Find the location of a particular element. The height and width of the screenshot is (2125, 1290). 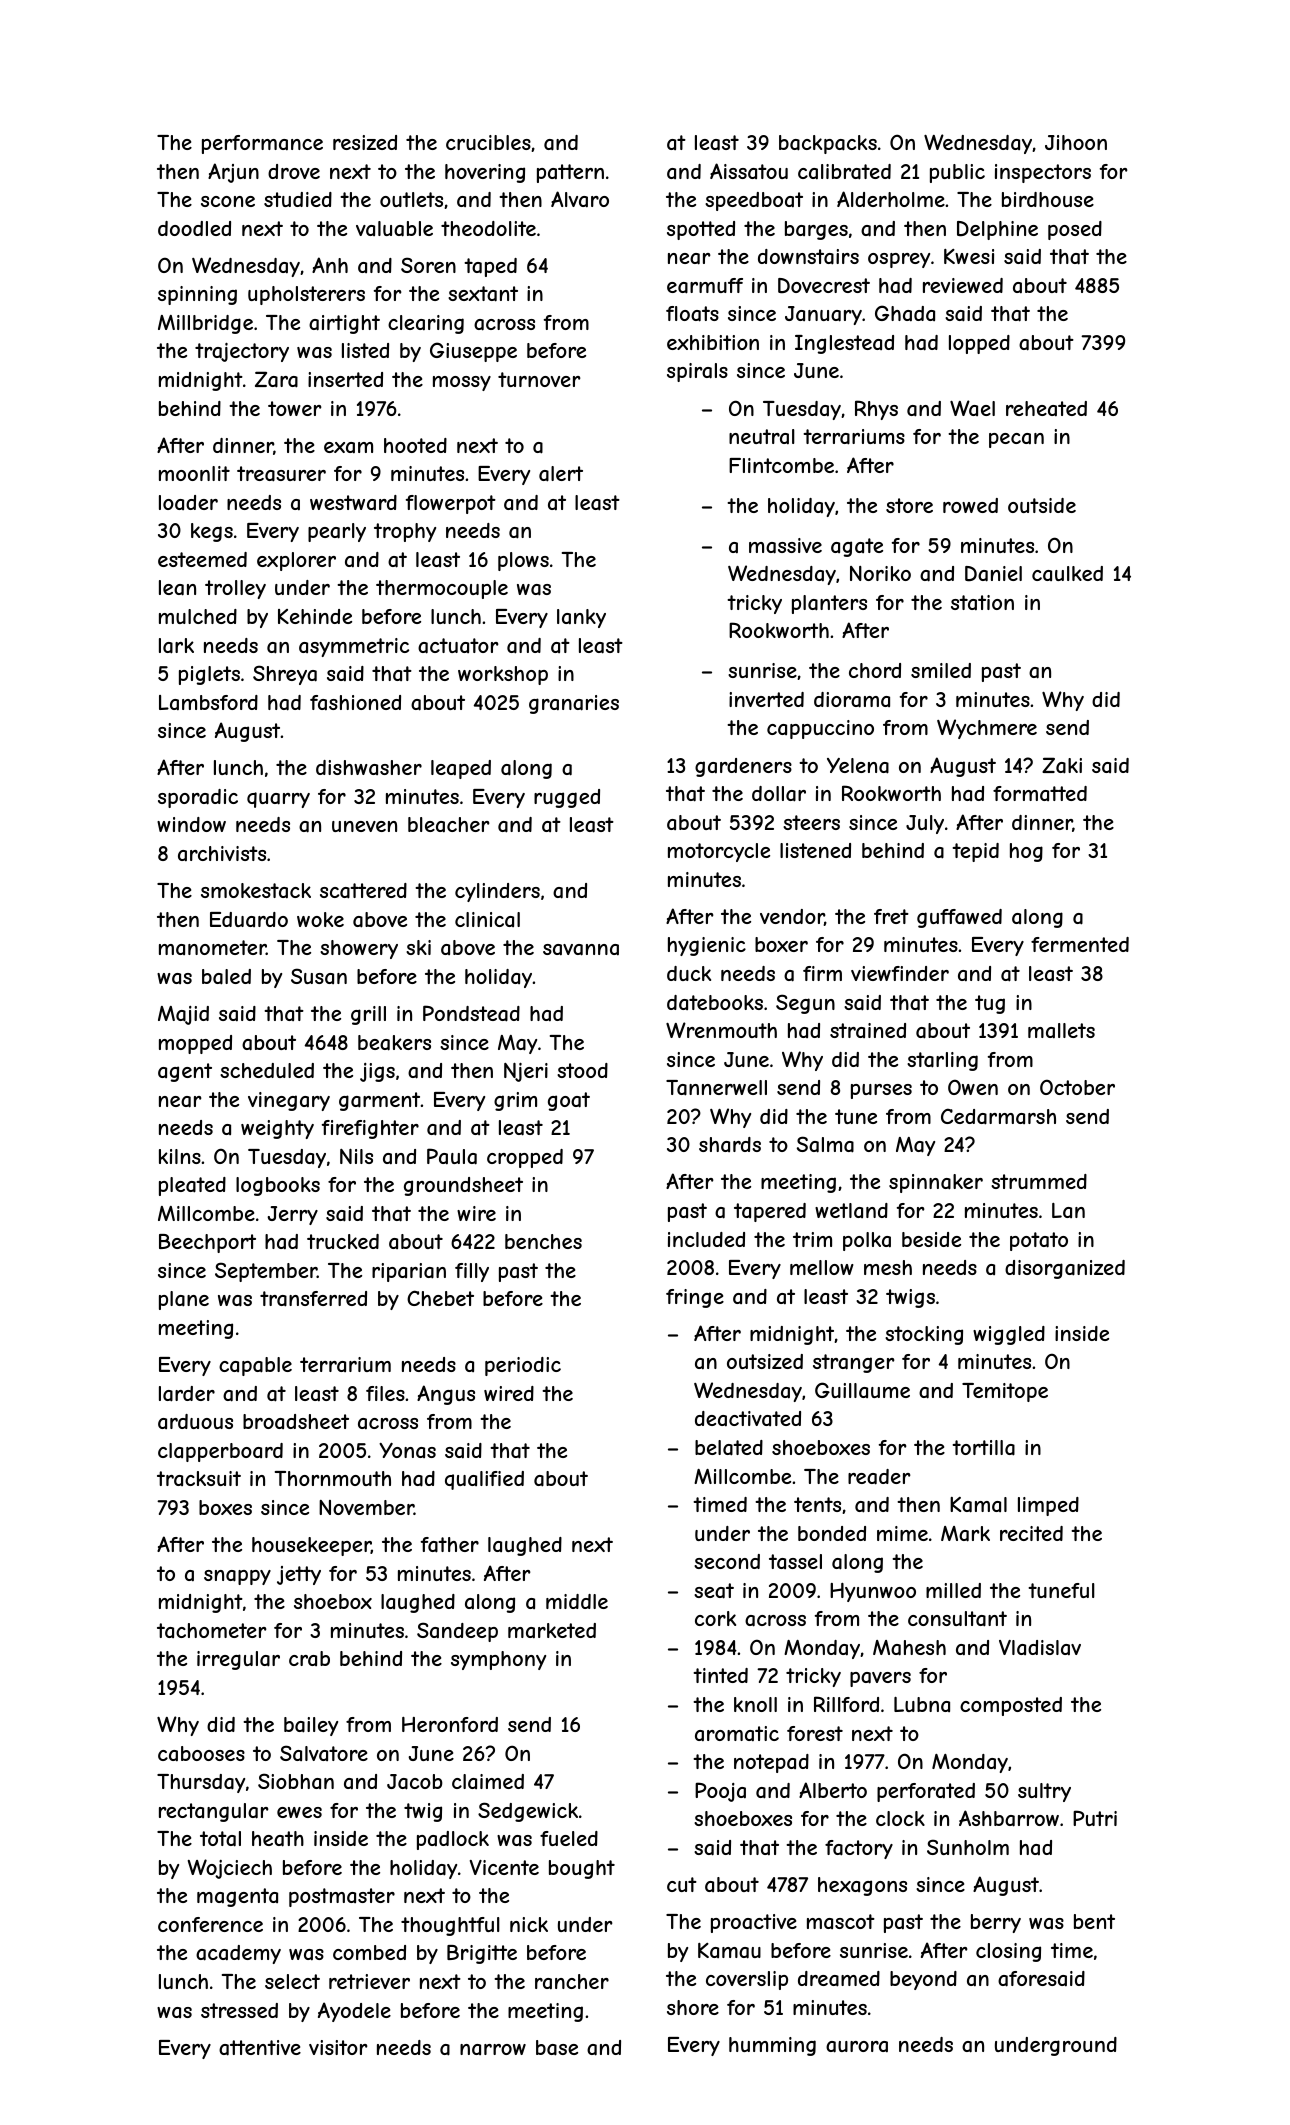

Anh is located at coordinates (330, 265).
